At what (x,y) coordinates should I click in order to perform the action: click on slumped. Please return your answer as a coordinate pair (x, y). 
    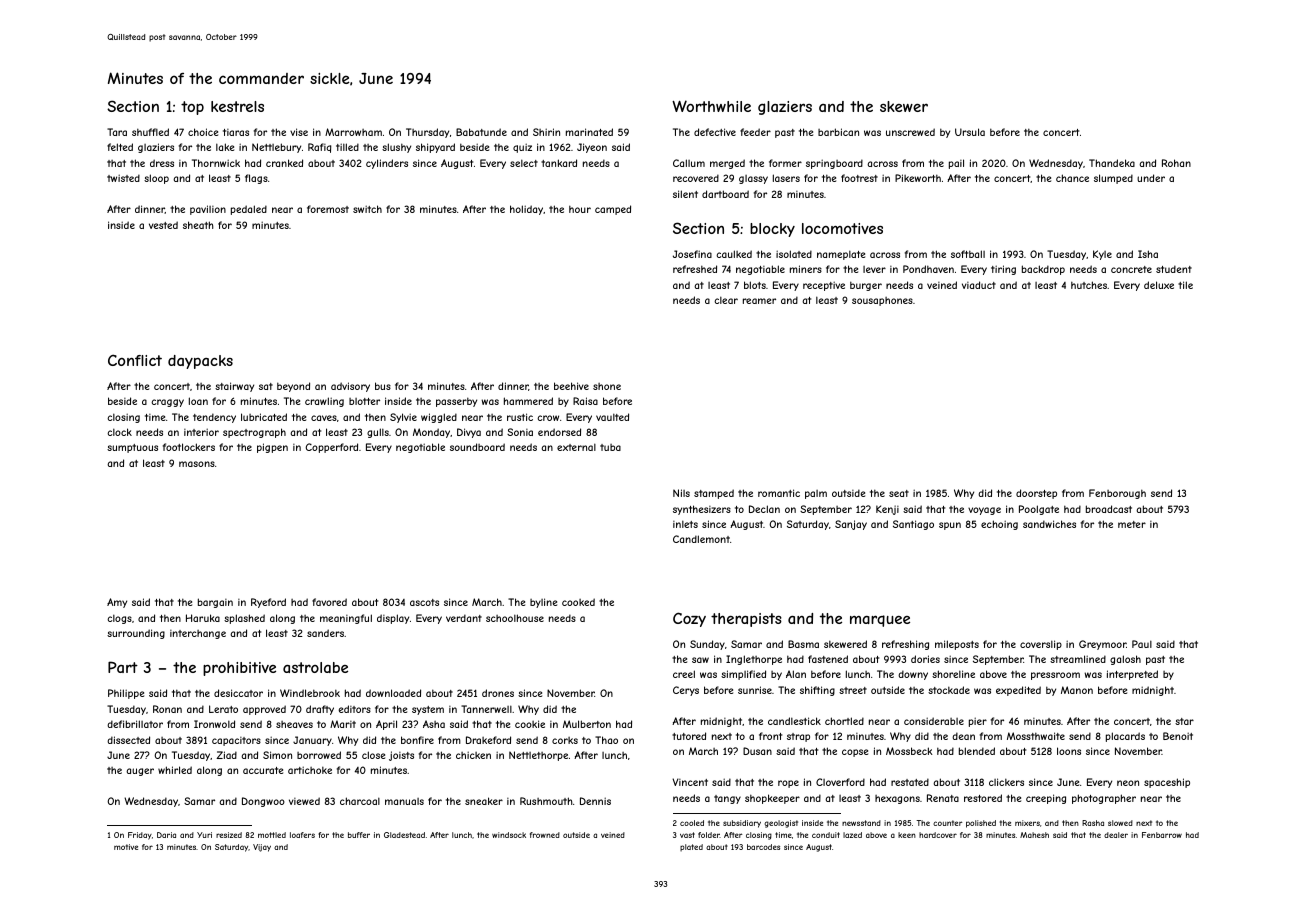
    Looking at the image, I should click on (1113, 179).
